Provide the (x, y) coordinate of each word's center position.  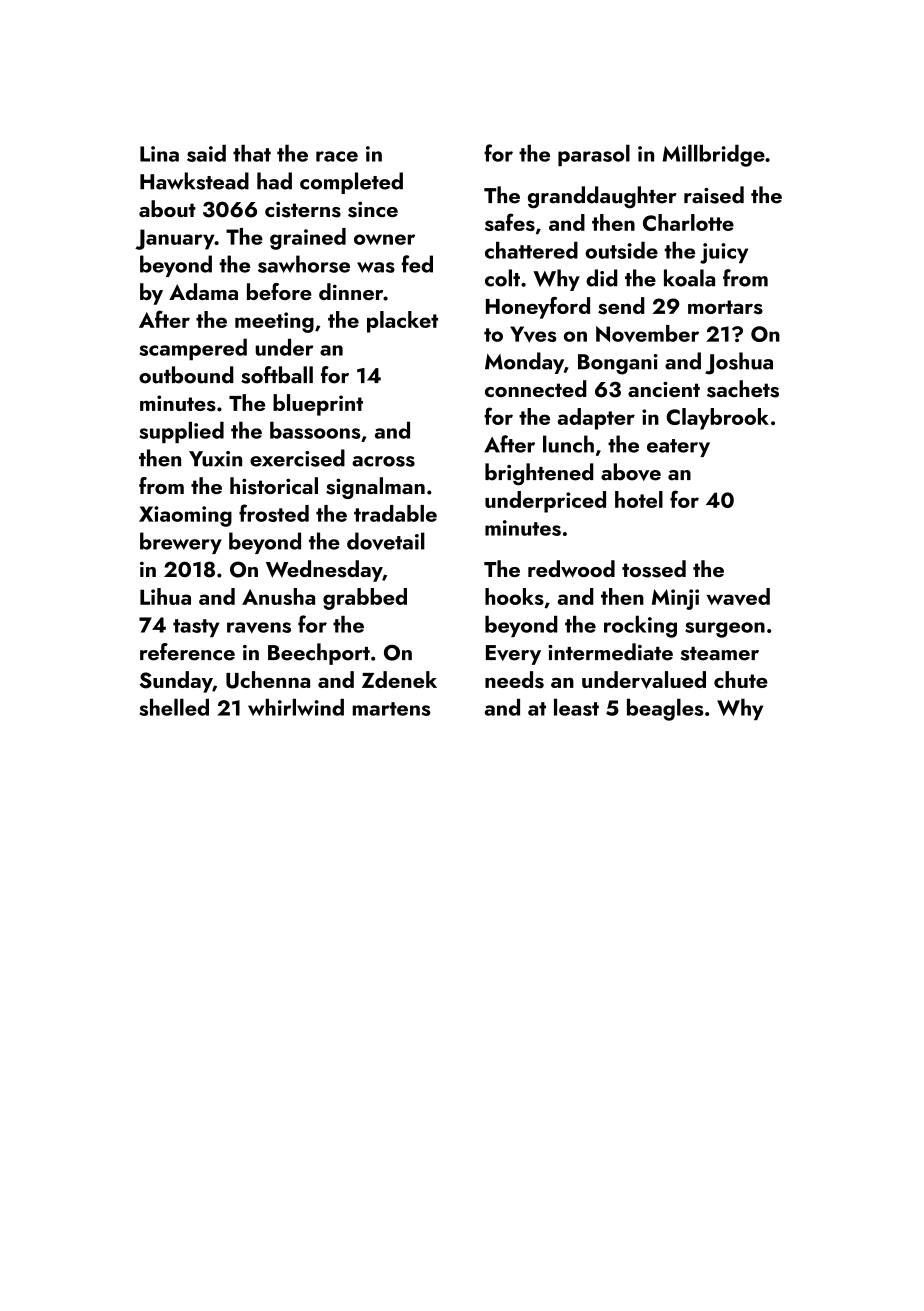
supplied (181, 432)
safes (510, 222)
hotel (639, 499)
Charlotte (688, 222)
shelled (174, 707)
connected (536, 388)
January (175, 239)
